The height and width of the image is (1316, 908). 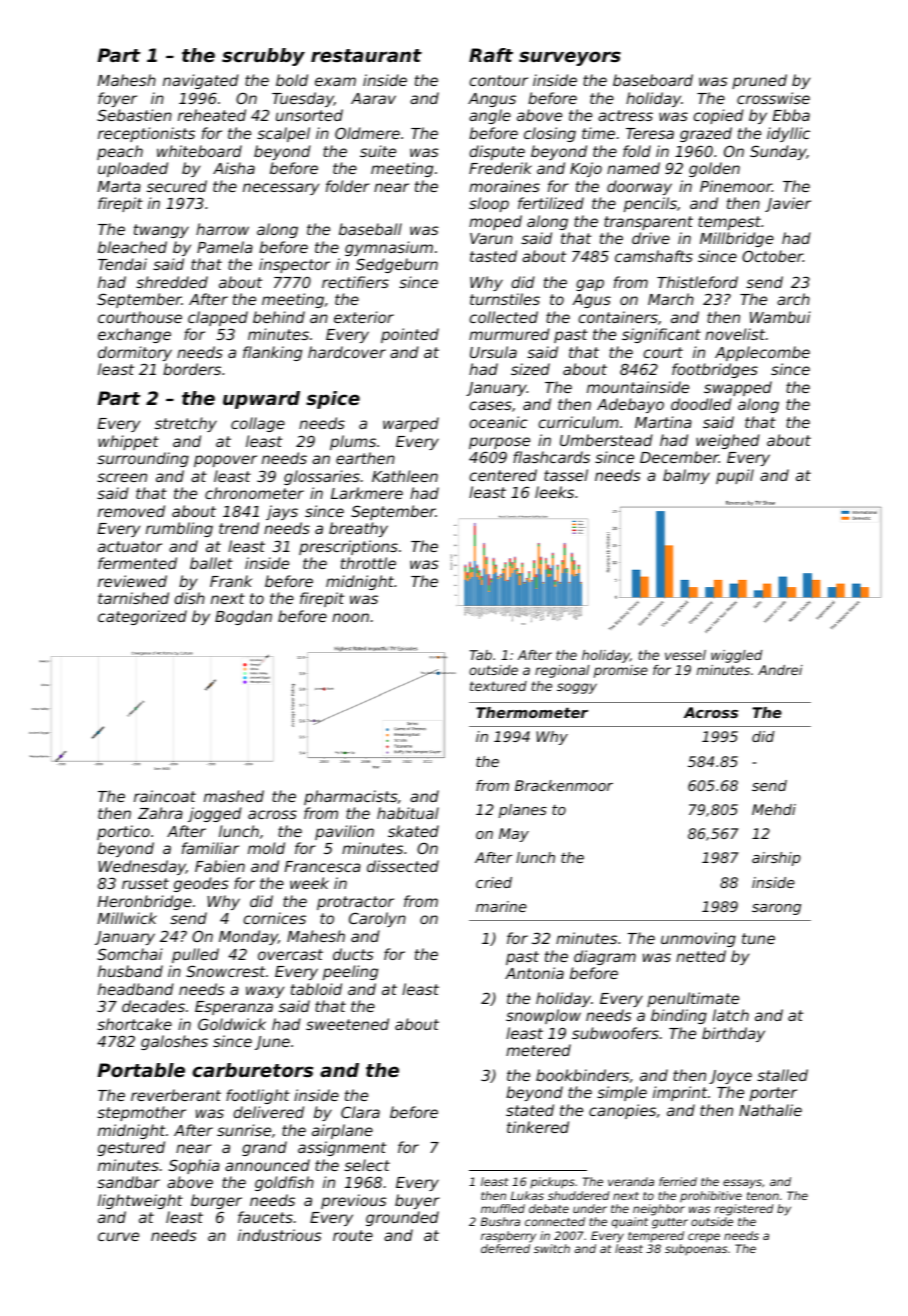 What do you see at coordinates (493, 256) in the image?
I see `tasted` at bounding box center [493, 256].
